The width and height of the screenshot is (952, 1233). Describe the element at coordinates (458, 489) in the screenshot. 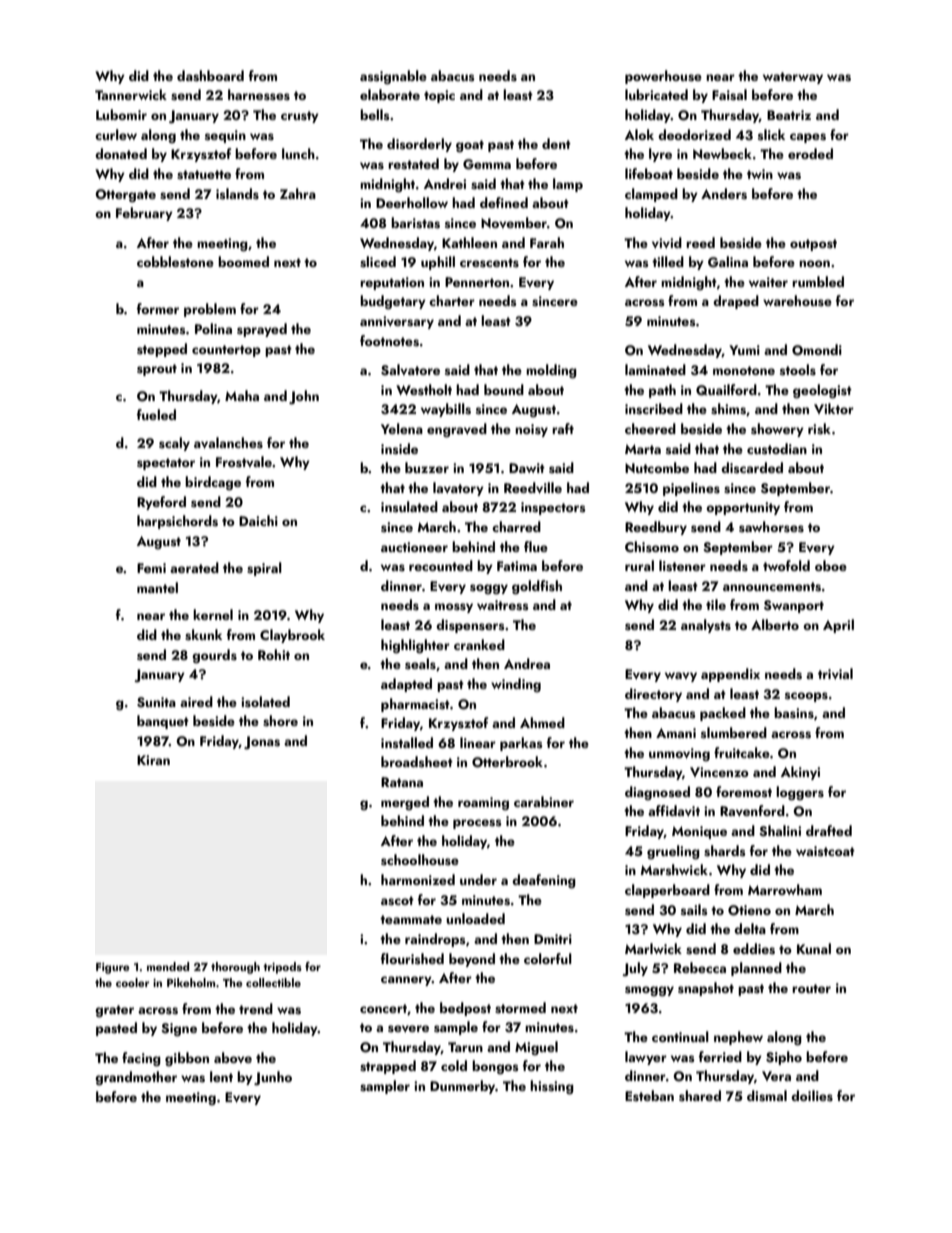

I see `lavatory` at that location.
